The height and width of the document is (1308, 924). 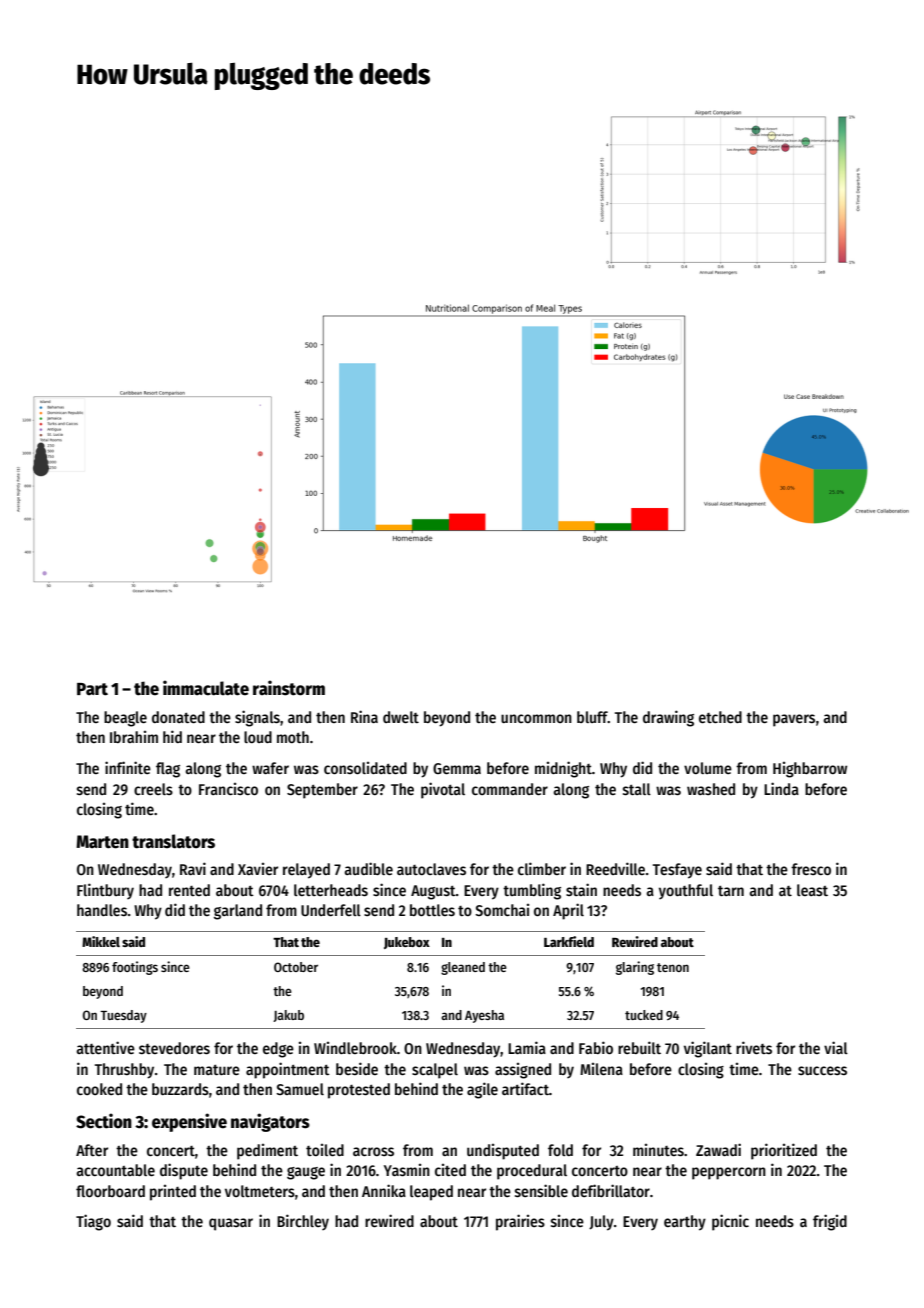 I want to click on Somchai, so click(x=502, y=910).
